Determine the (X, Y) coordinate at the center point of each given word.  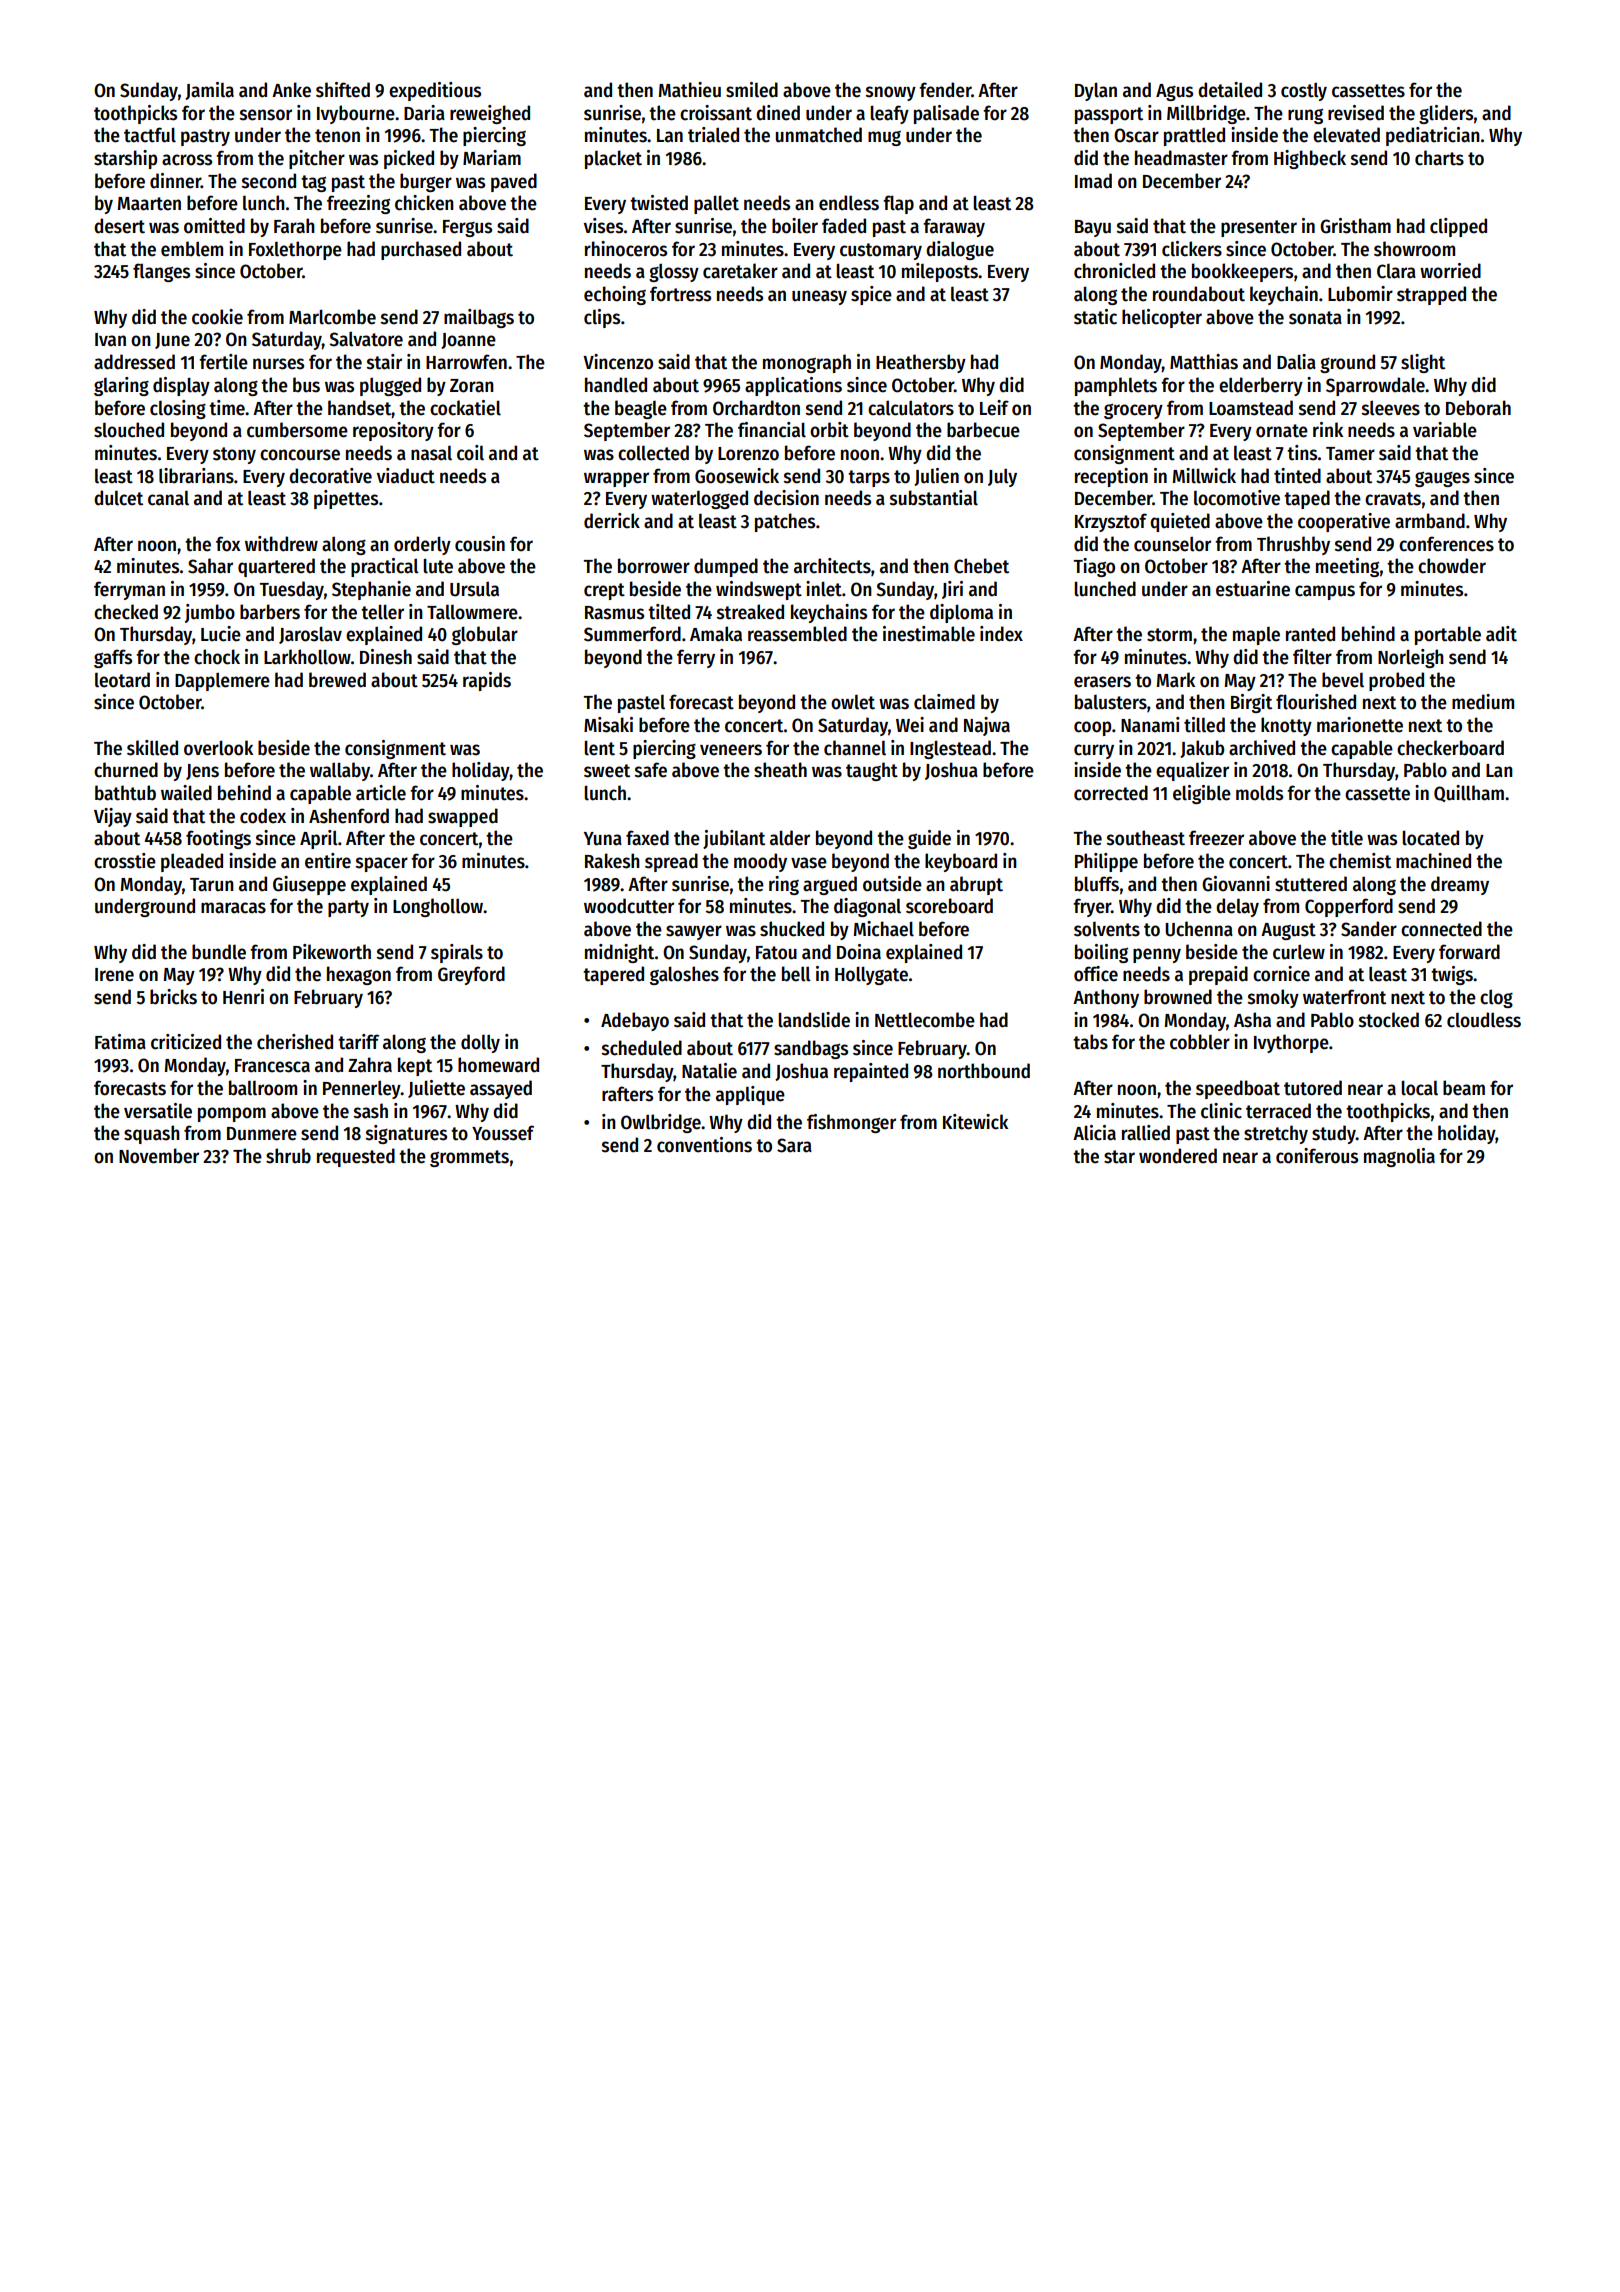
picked (409, 159)
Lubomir (1360, 294)
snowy (891, 93)
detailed (1230, 90)
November (159, 1156)
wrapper (616, 479)
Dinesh (386, 657)
